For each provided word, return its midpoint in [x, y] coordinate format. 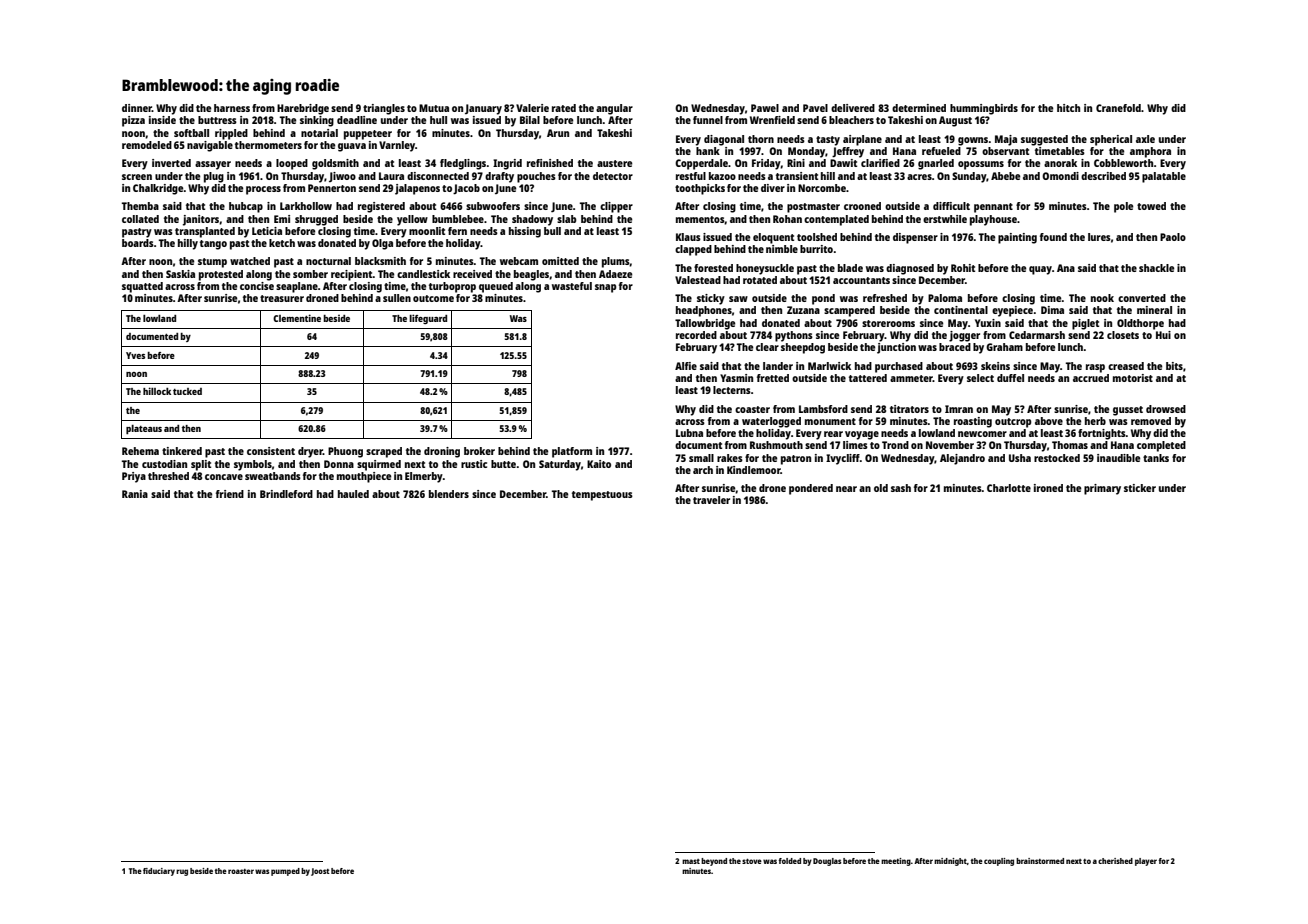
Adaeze [615, 274]
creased [1126, 366]
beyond [714, 862]
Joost [320, 872]
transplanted [205, 232]
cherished [1115, 861]
